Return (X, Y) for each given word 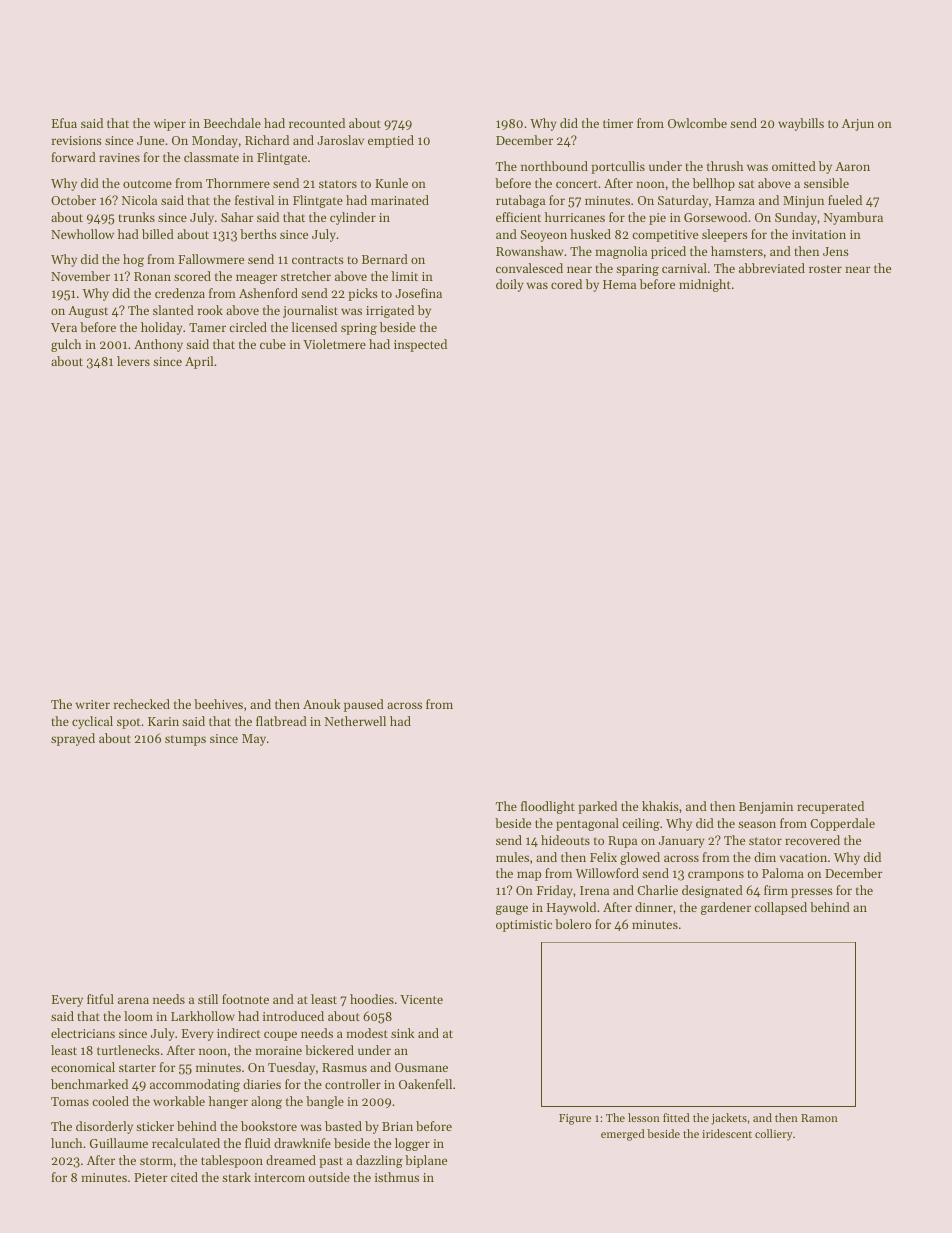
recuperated (830, 807)
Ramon (819, 1118)
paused (364, 705)
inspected (420, 345)
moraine (278, 1050)
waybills (801, 124)
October (73, 200)
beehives (218, 704)
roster (825, 269)
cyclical (92, 722)
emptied (391, 141)
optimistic (524, 926)
